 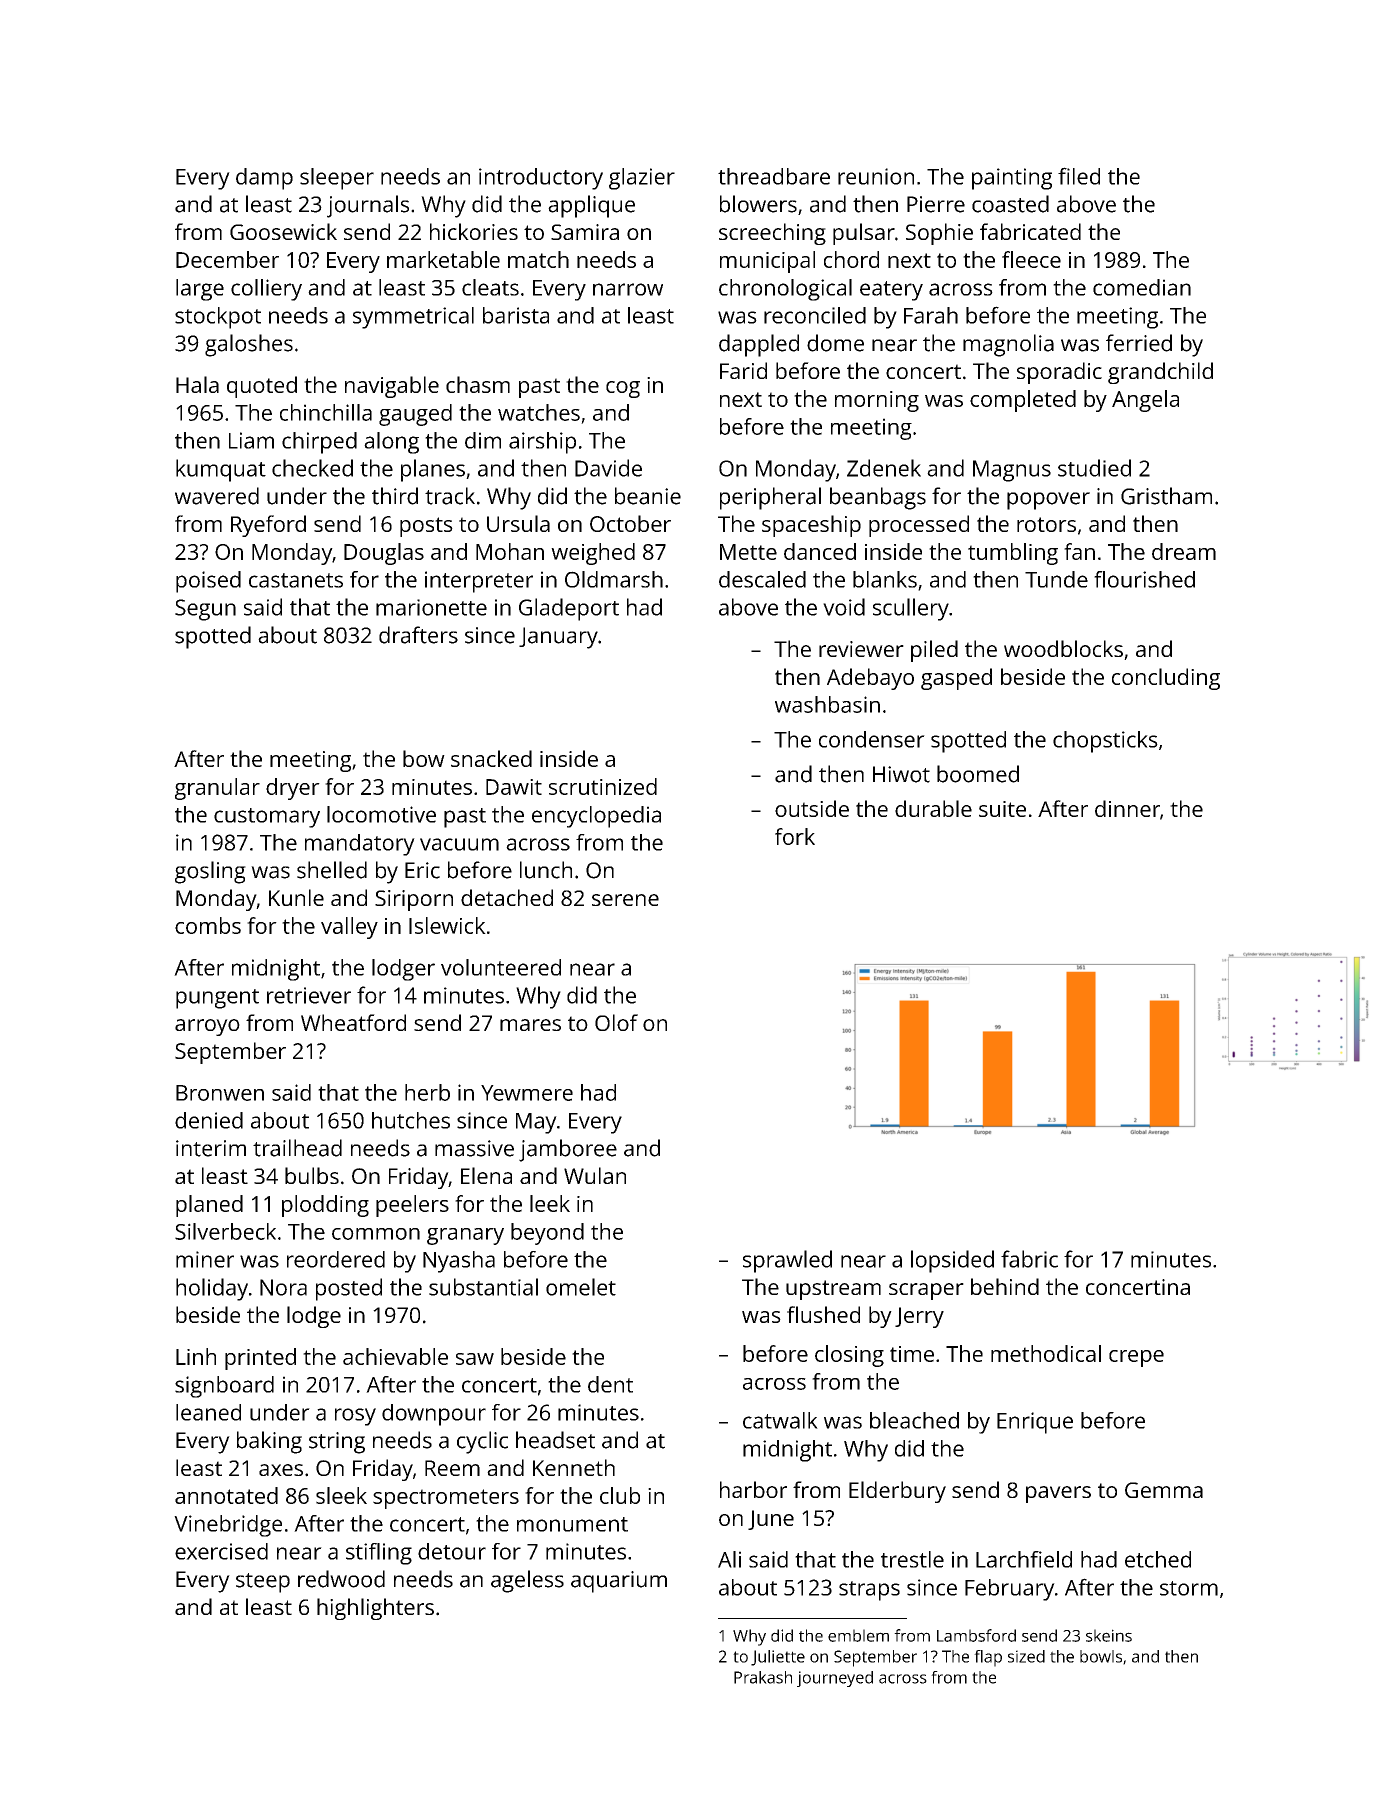 I want to click on scrutinized, so click(x=603, y=786).
